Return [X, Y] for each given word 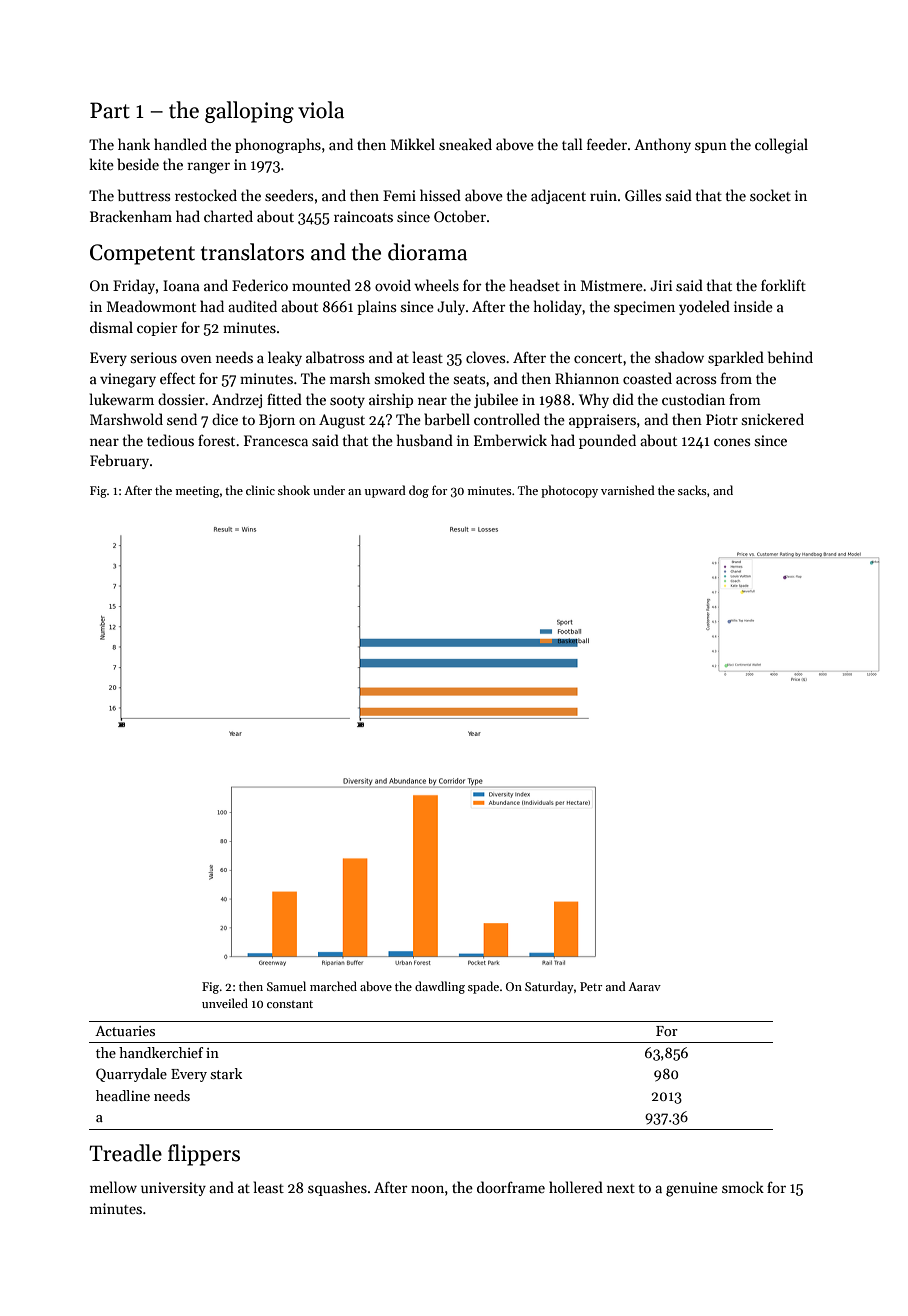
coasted [647, 378]
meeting [198, 492]
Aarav [644, 986]
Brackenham [131, 216]
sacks [692, 490]
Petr [591, 986]
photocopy [569, 491]
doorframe [511, 1187]
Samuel [286, 986]
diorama [427, 252]
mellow [113, 1187]
